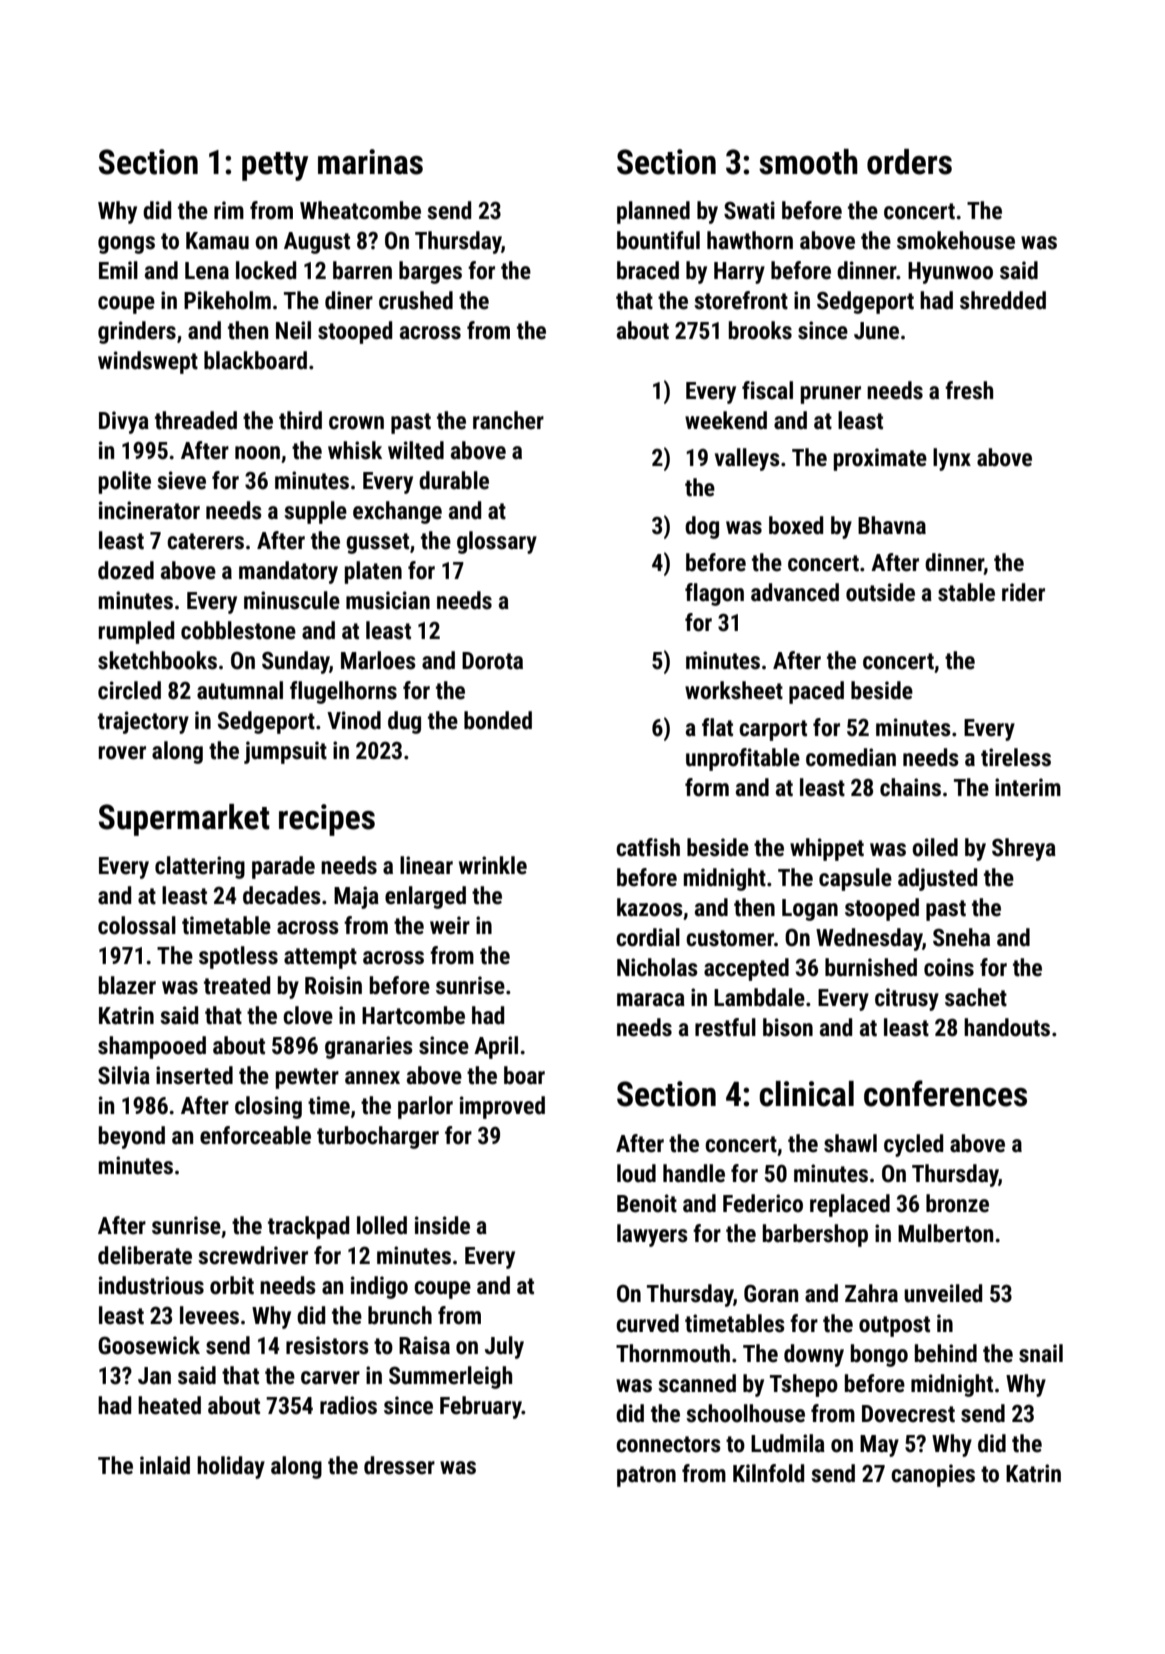 Image resolution: width=1165 pixels, height=1654 pixels. Describe the element at coordinates (454, 480) in the image. I see `durable` at that location.
